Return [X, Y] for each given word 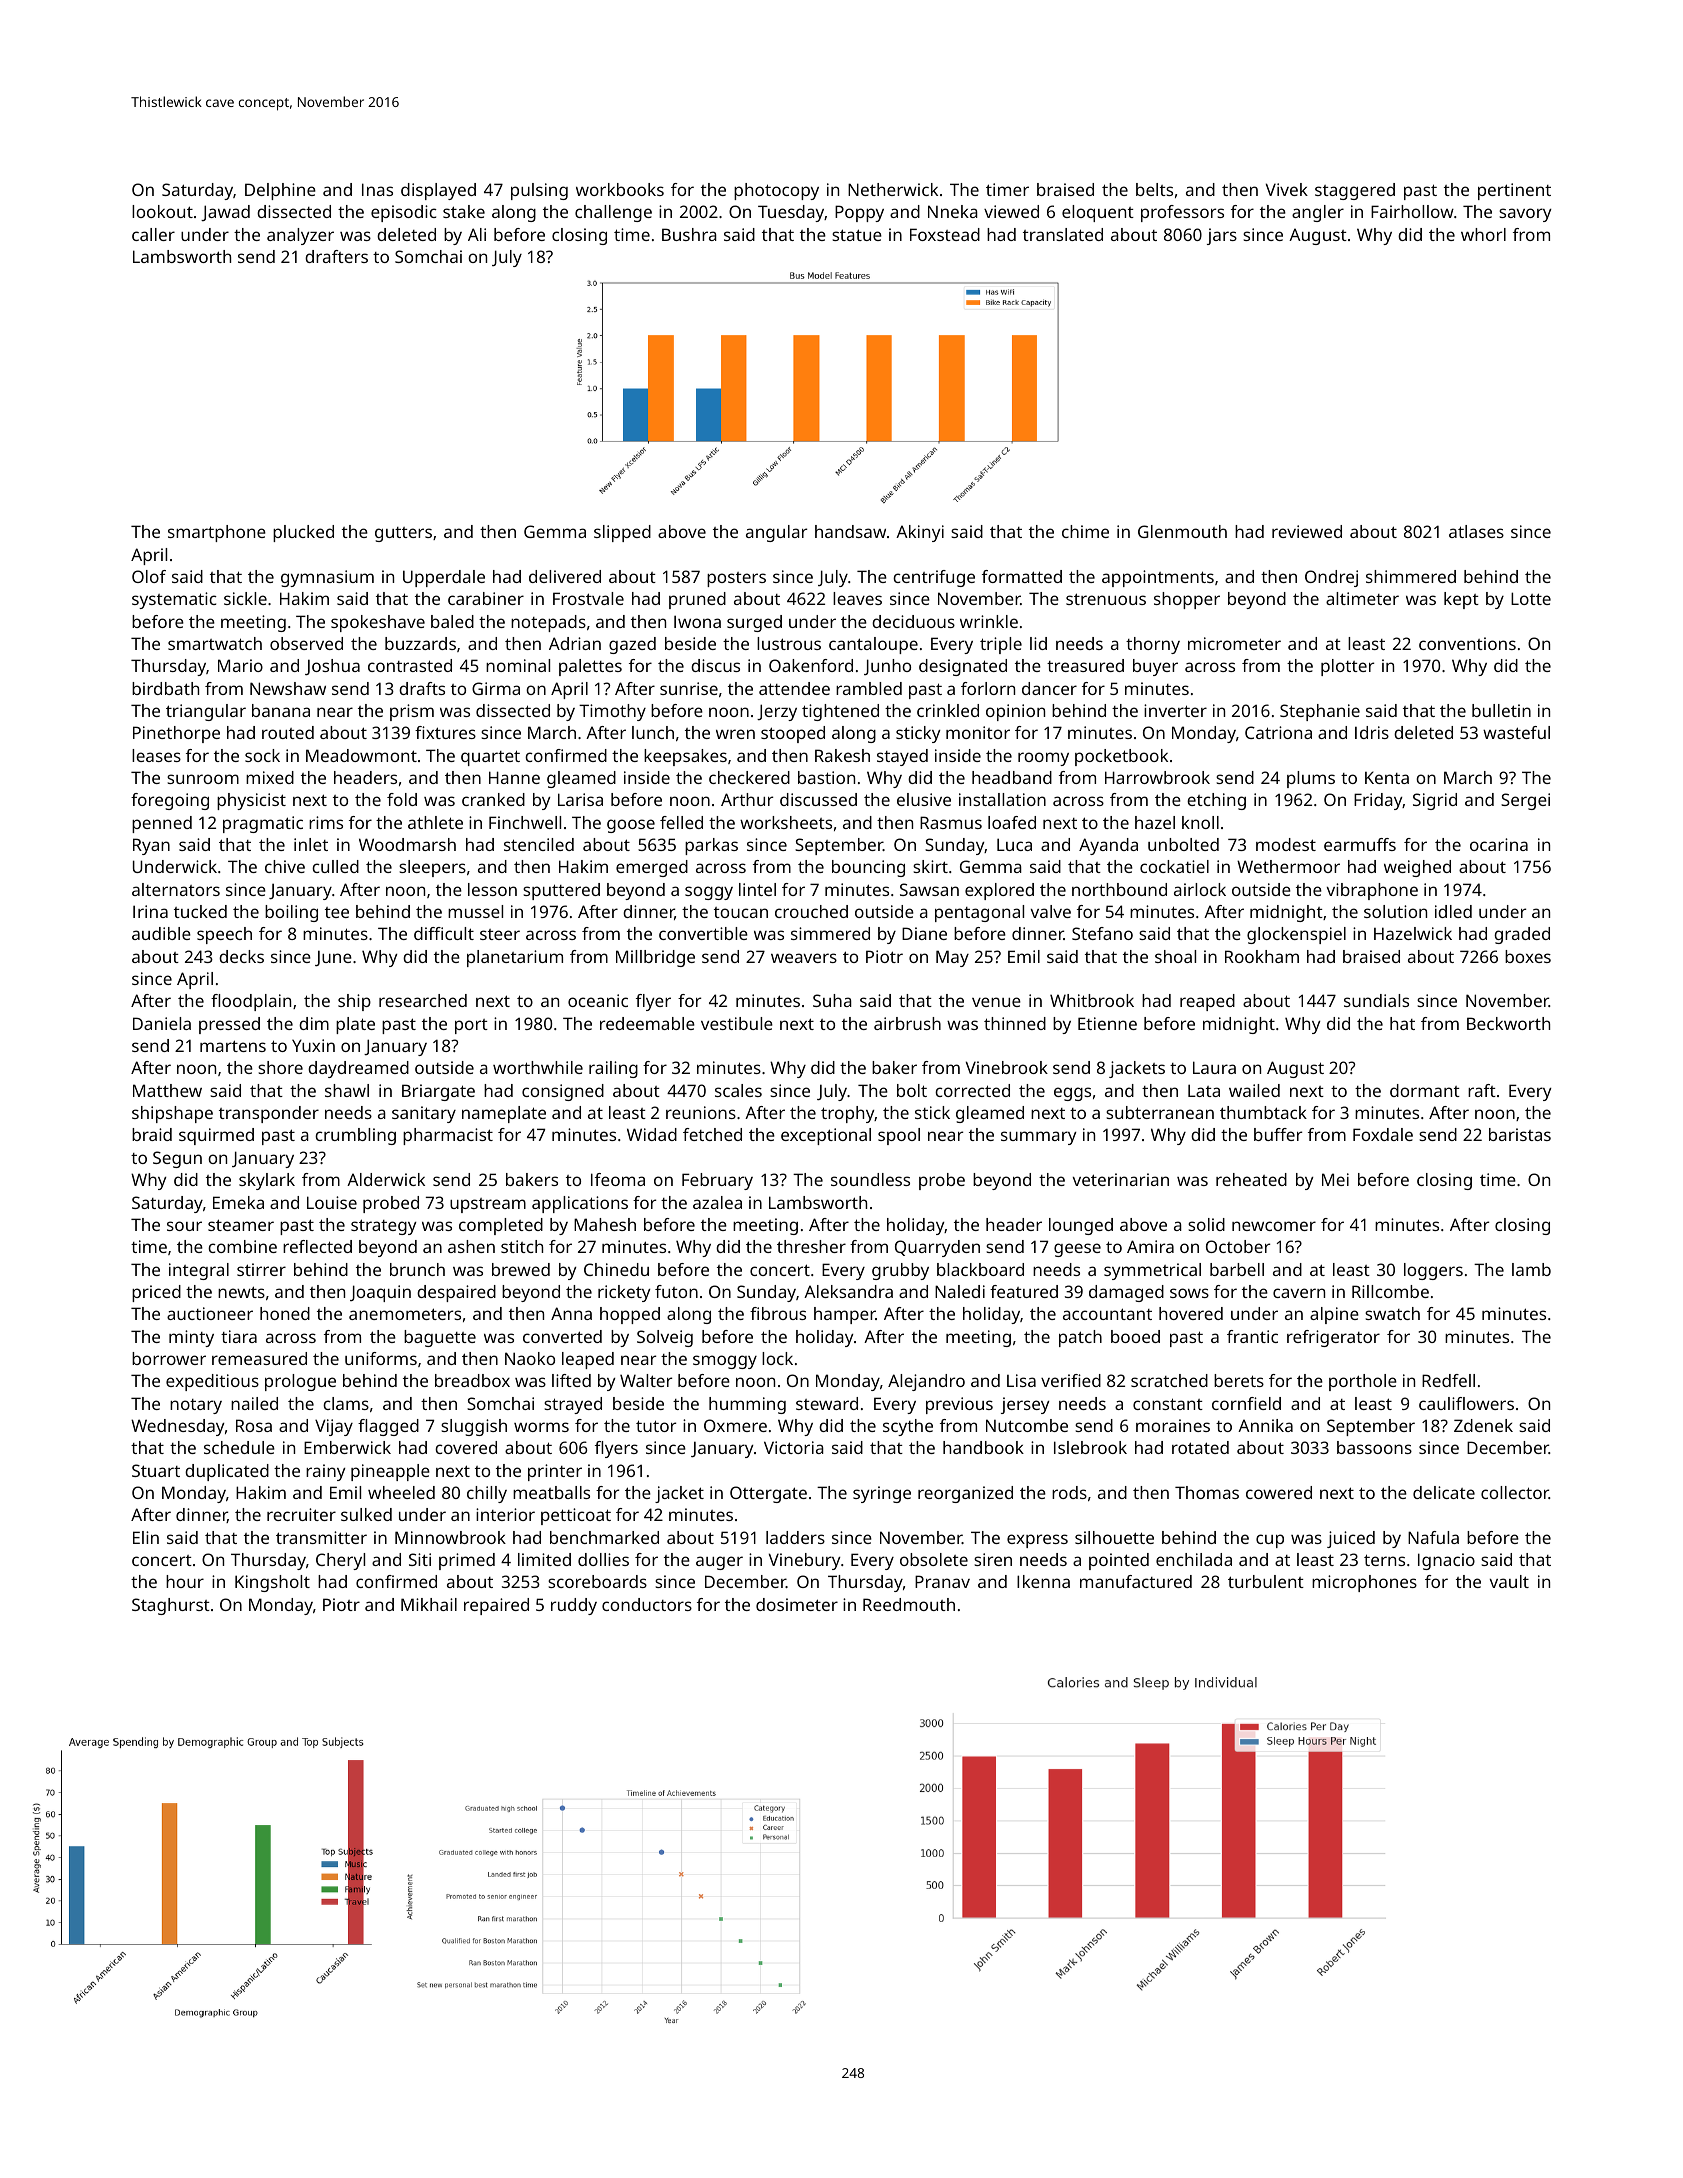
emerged [652, 868]
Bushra [689, 234]
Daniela [162, 1023]
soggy [709, 893]
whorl [1483, 234]
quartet [490, 758]
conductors [647, 1604]
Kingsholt [272, 1583]
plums [1311, 779]
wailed [1254, 1090]
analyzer [300, 236]
